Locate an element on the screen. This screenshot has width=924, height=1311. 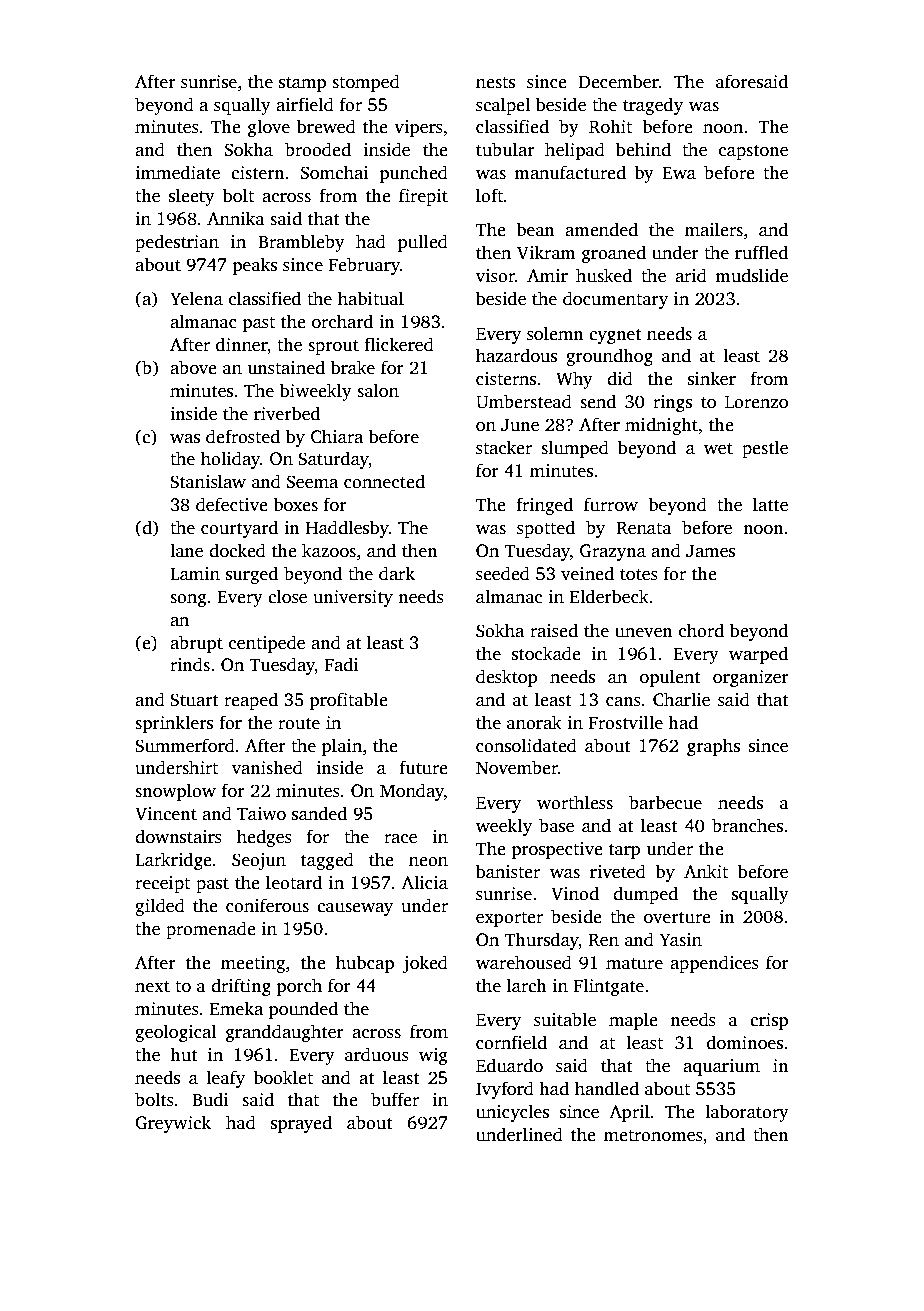
behind is located at coordinates (643, 149).
